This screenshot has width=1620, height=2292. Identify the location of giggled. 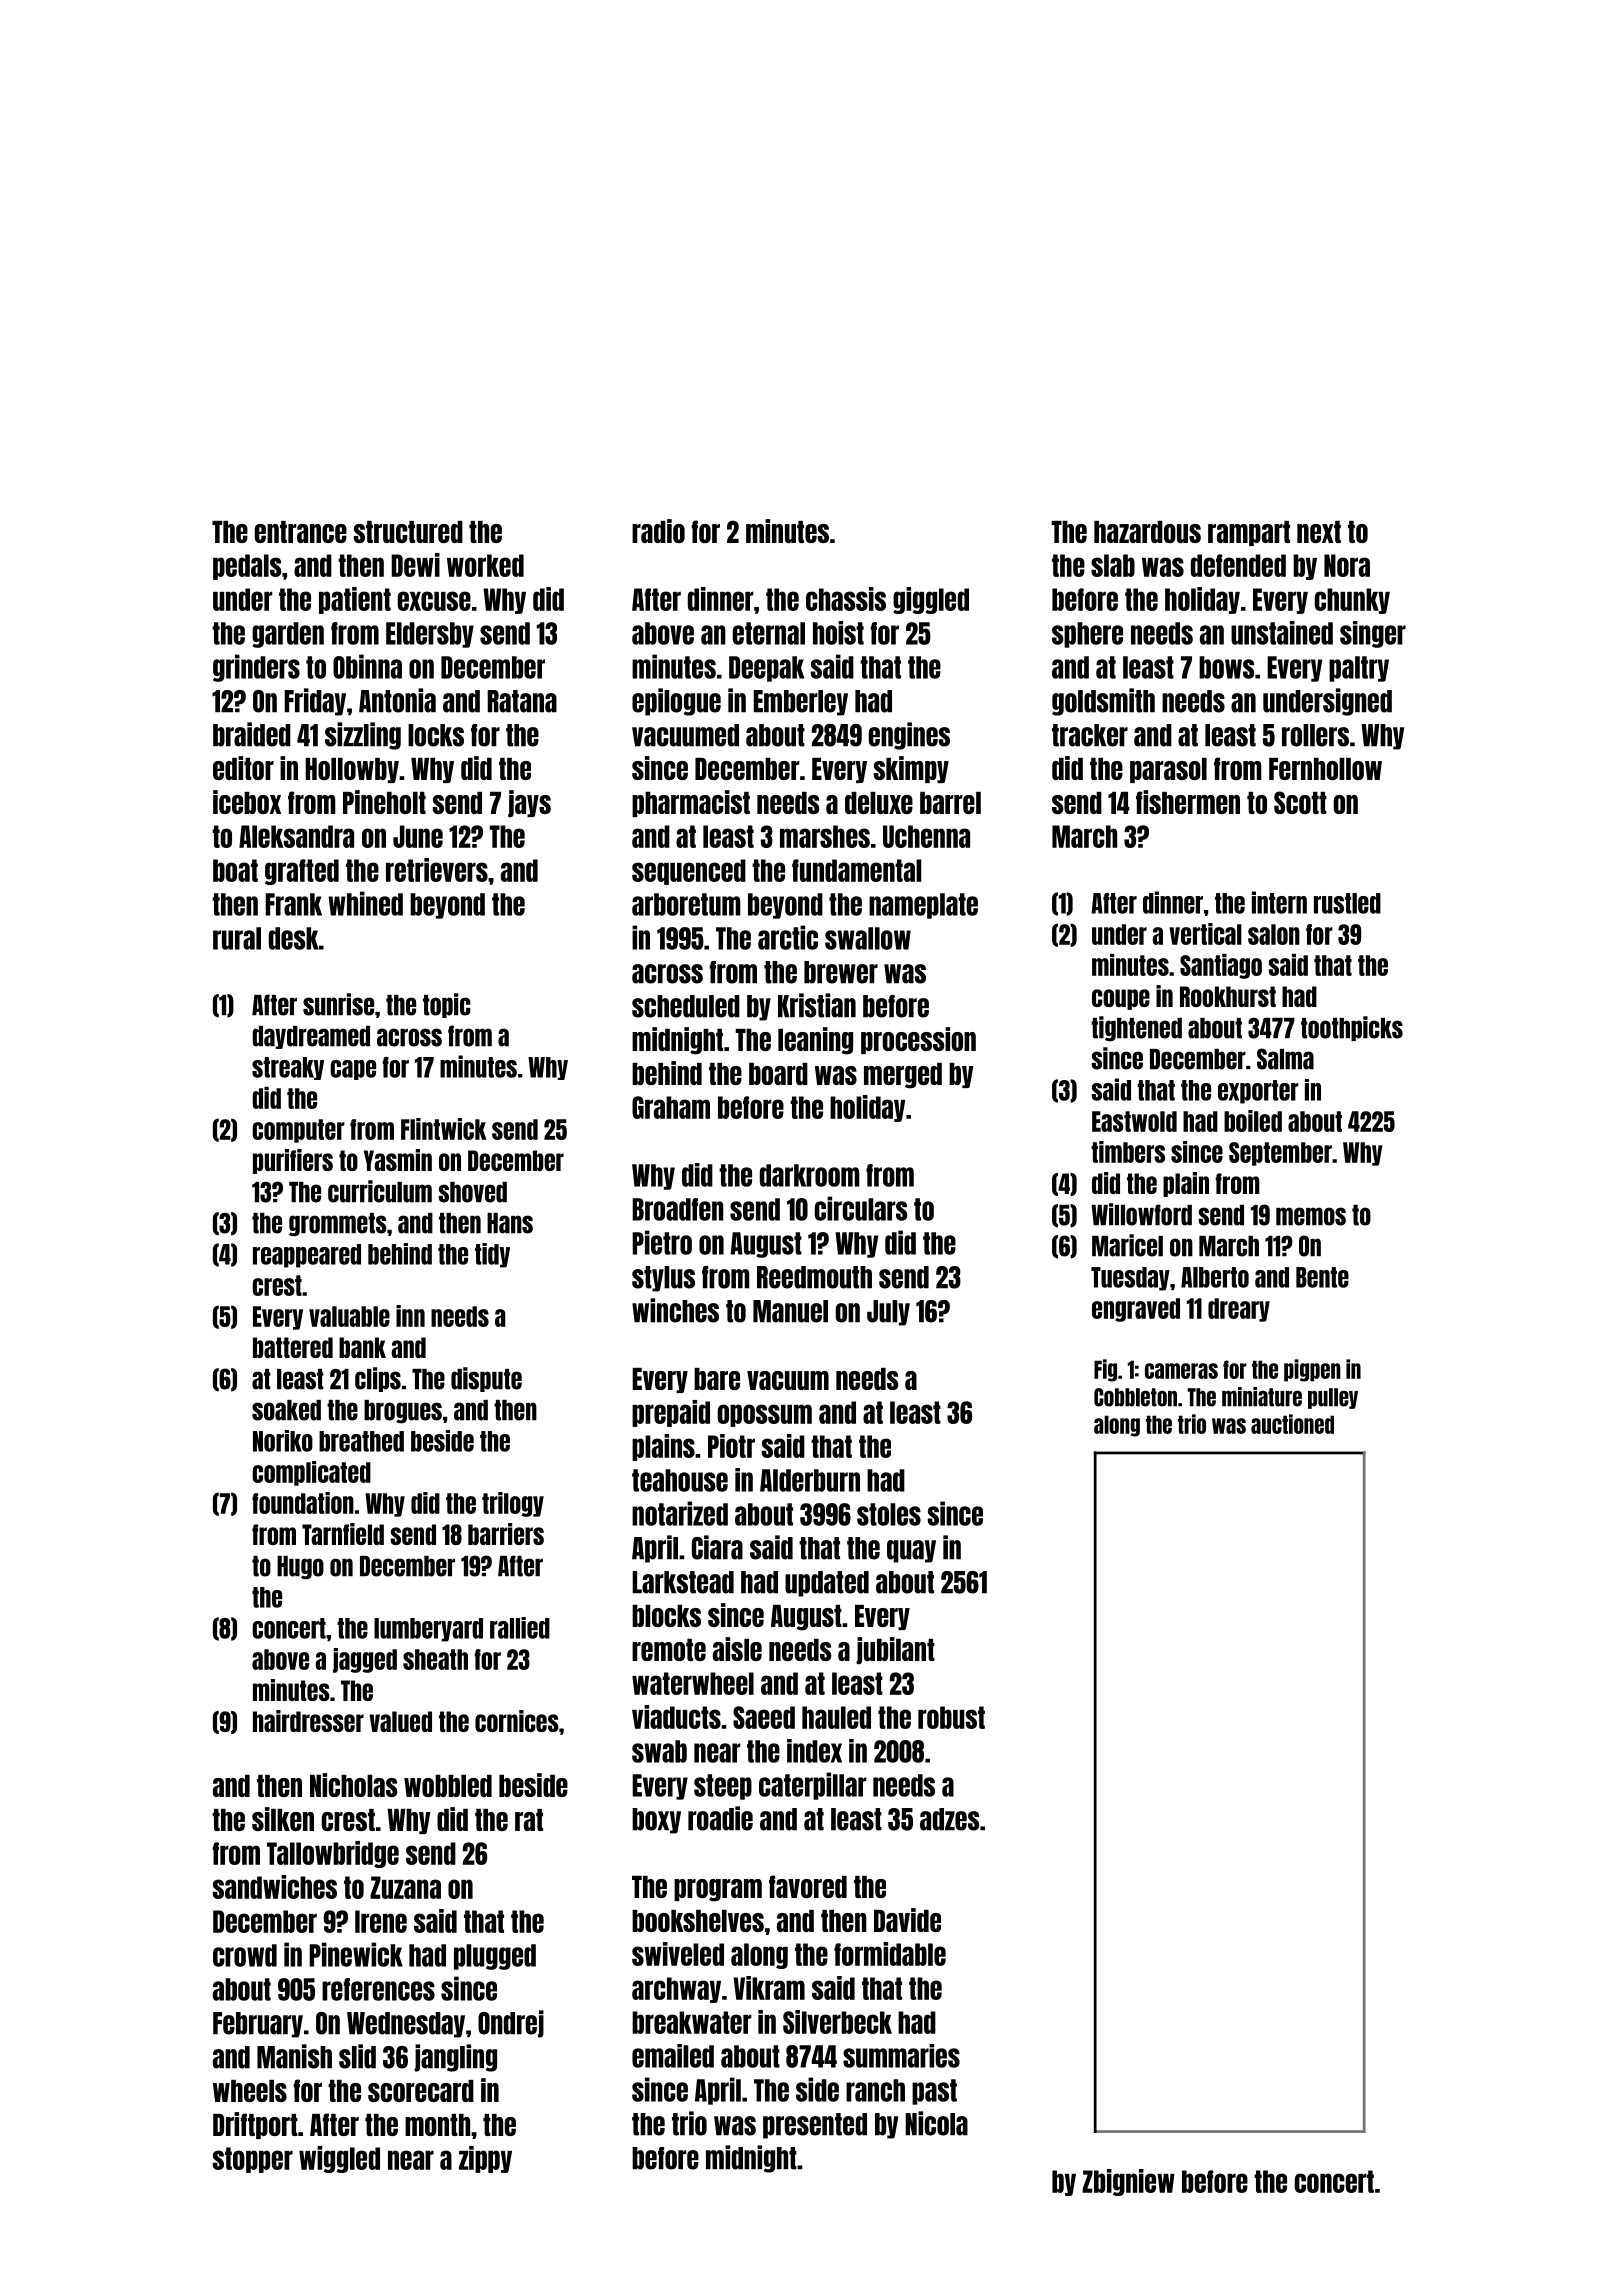
(931, 600).
